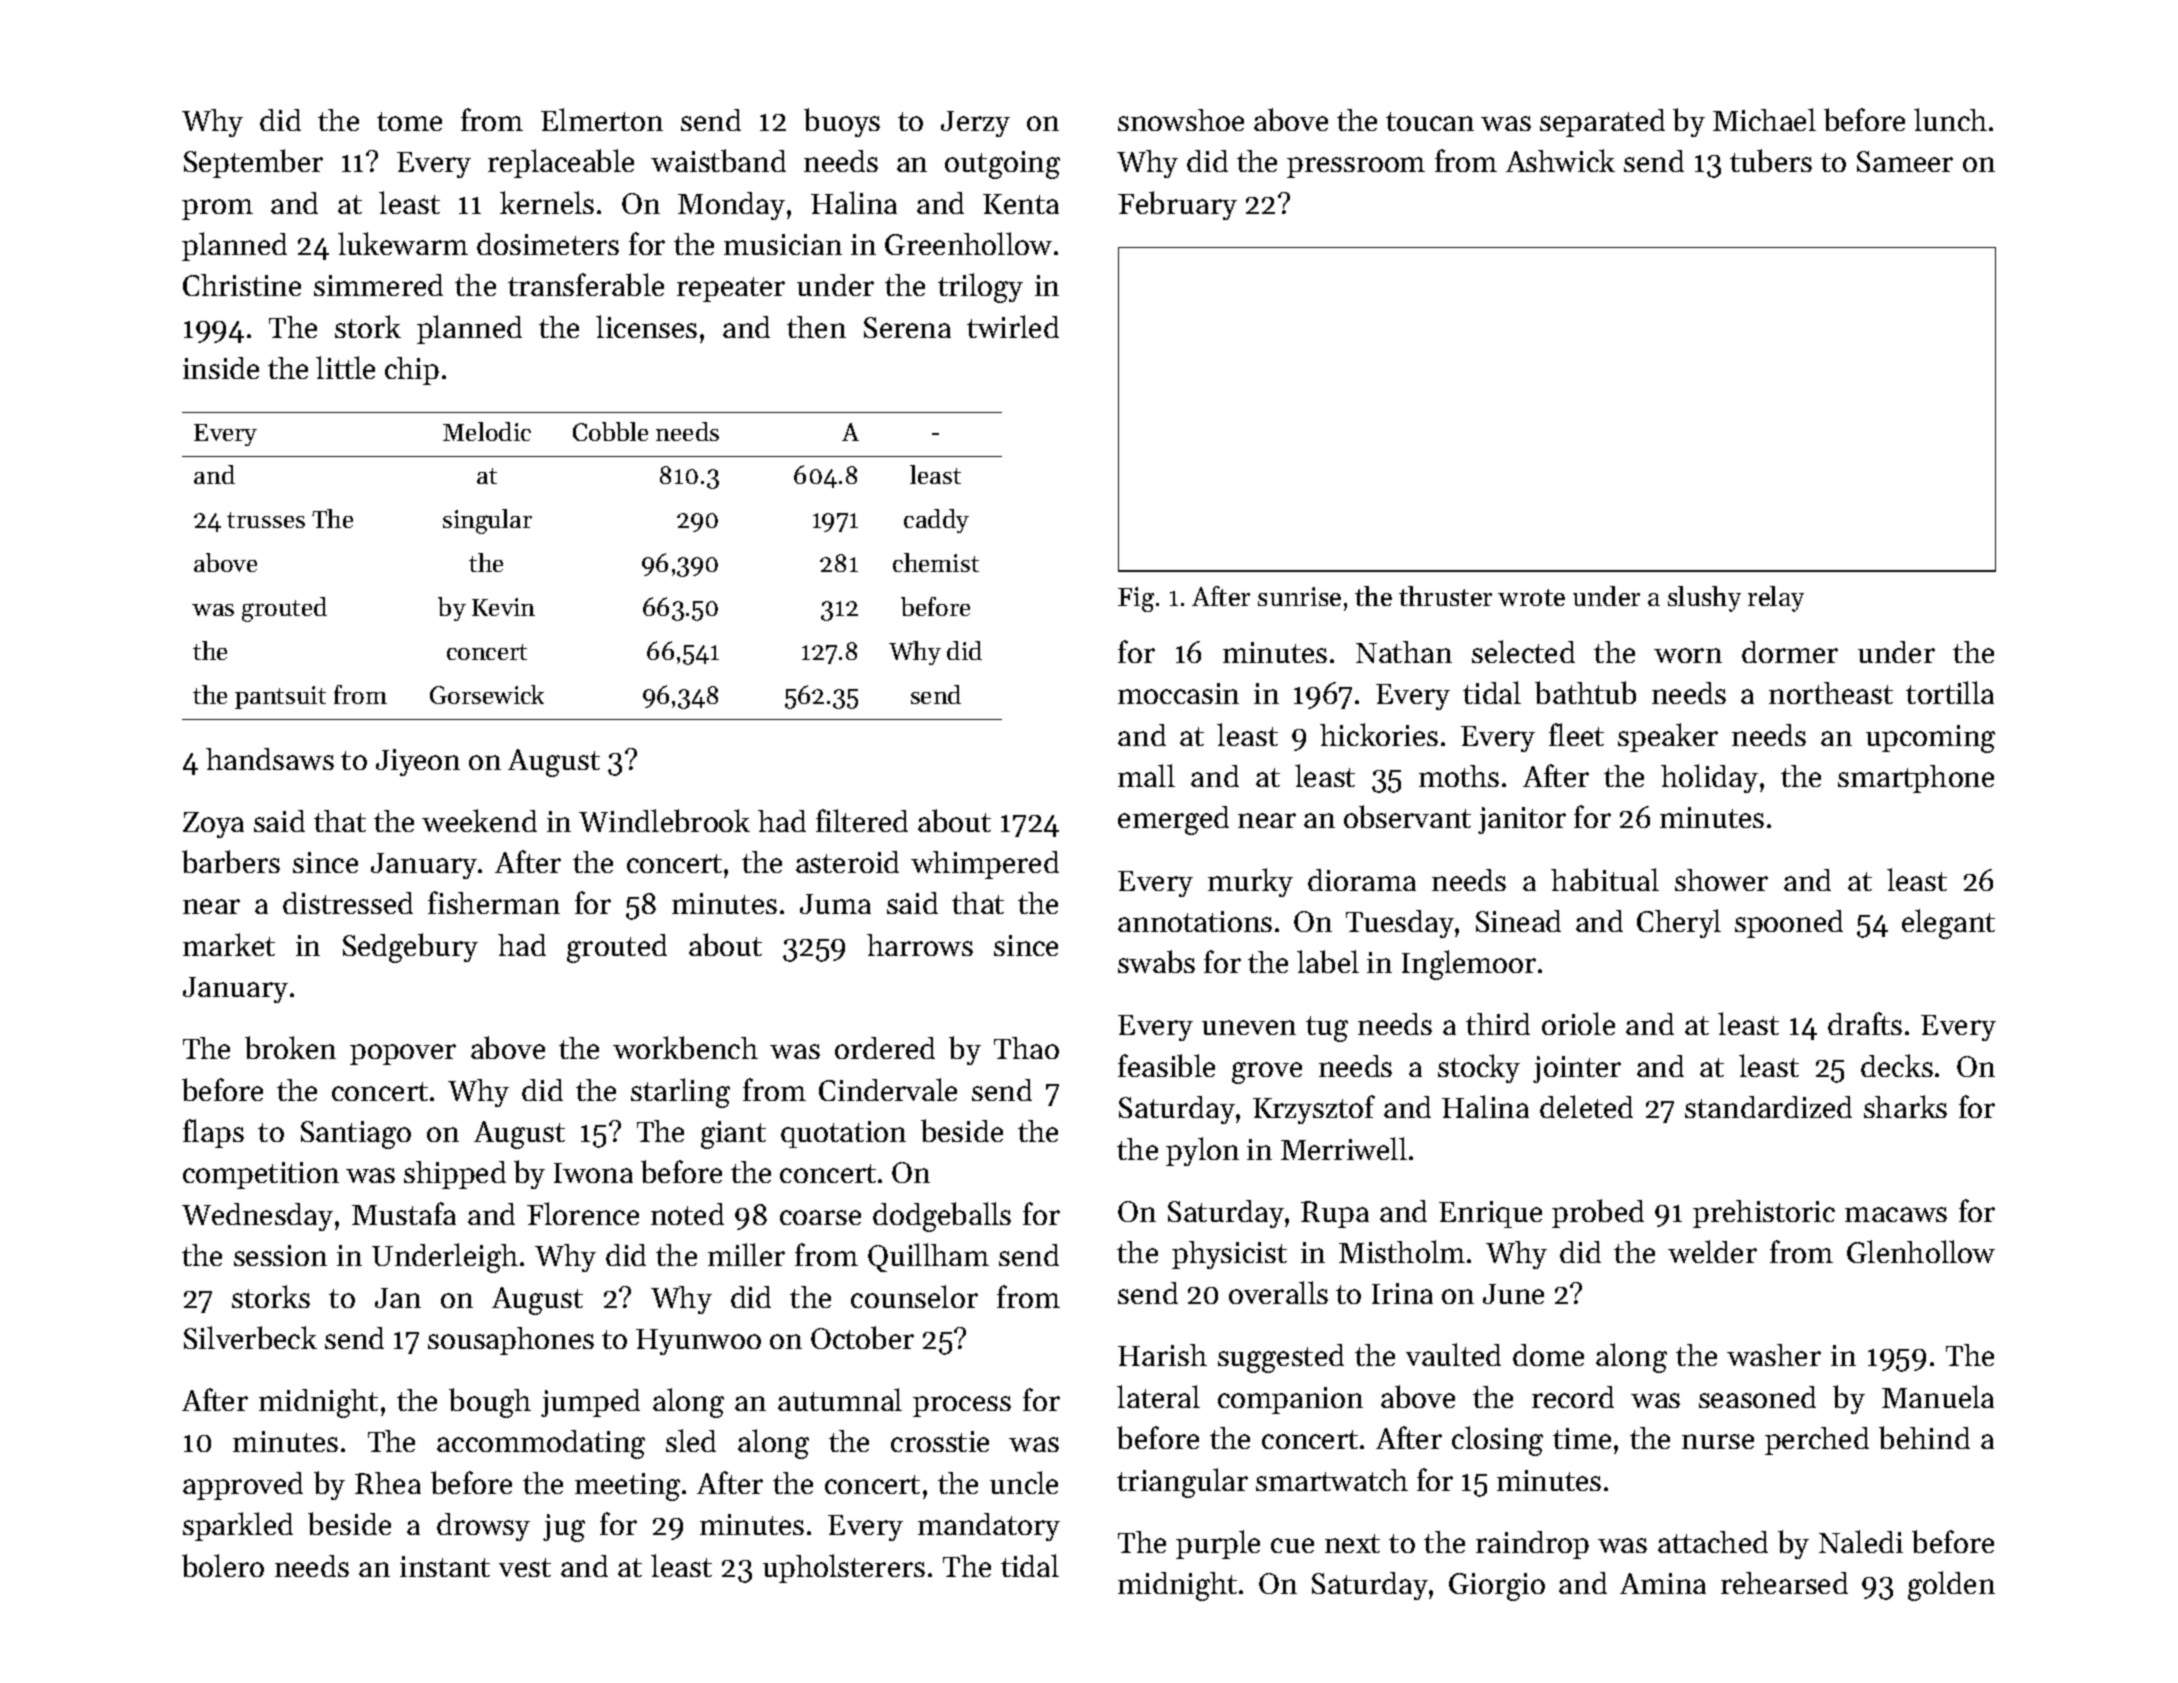 The width and height of the image is (2178, 1683). I want to click on mandatory, so click(989, 1527).
